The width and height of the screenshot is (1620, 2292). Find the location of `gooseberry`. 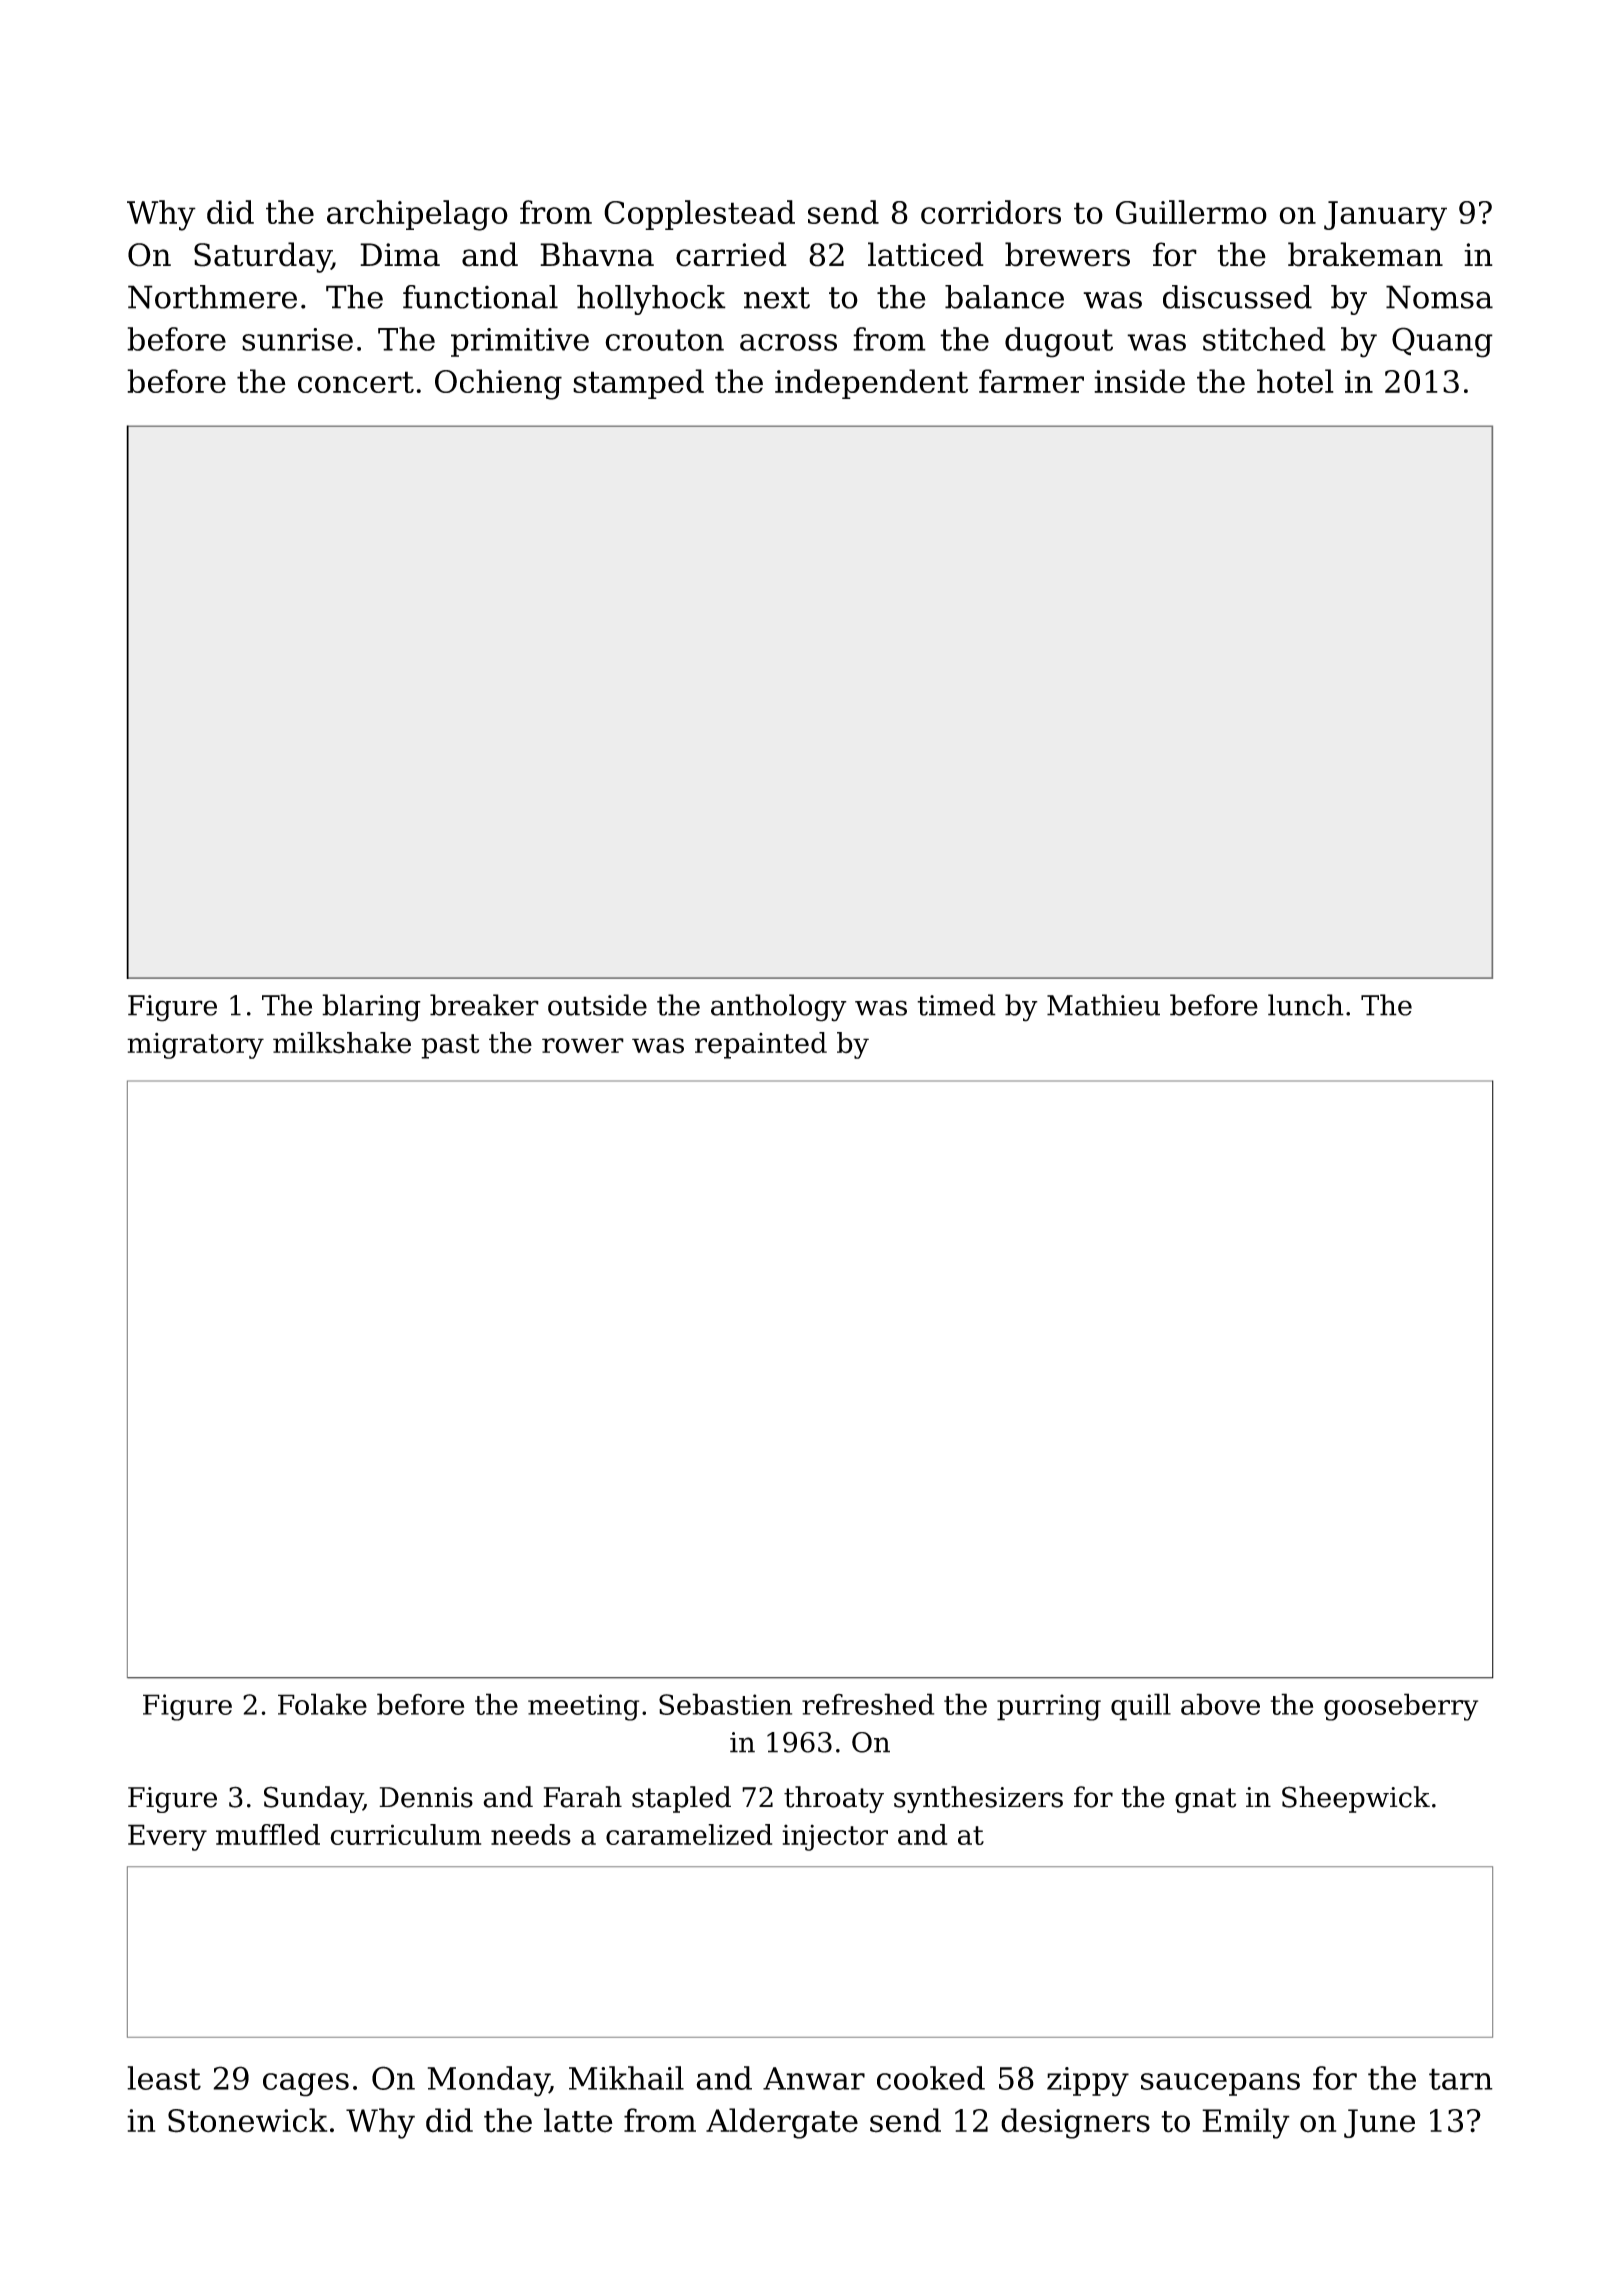

gooseberry is located at coordinates (1401, 1707).
